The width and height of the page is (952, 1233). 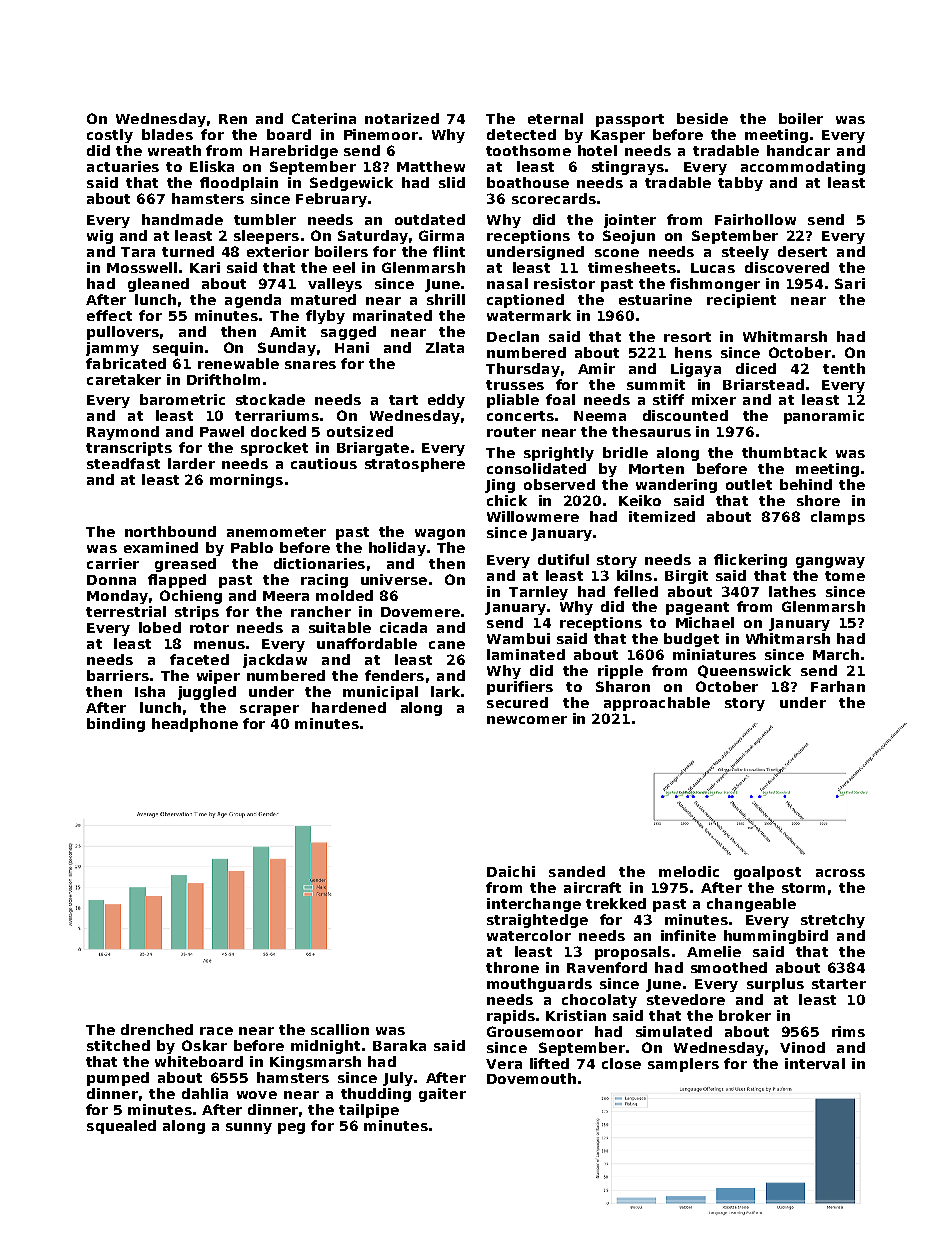 I want to click on headphone, so click(x=195, y=725).
